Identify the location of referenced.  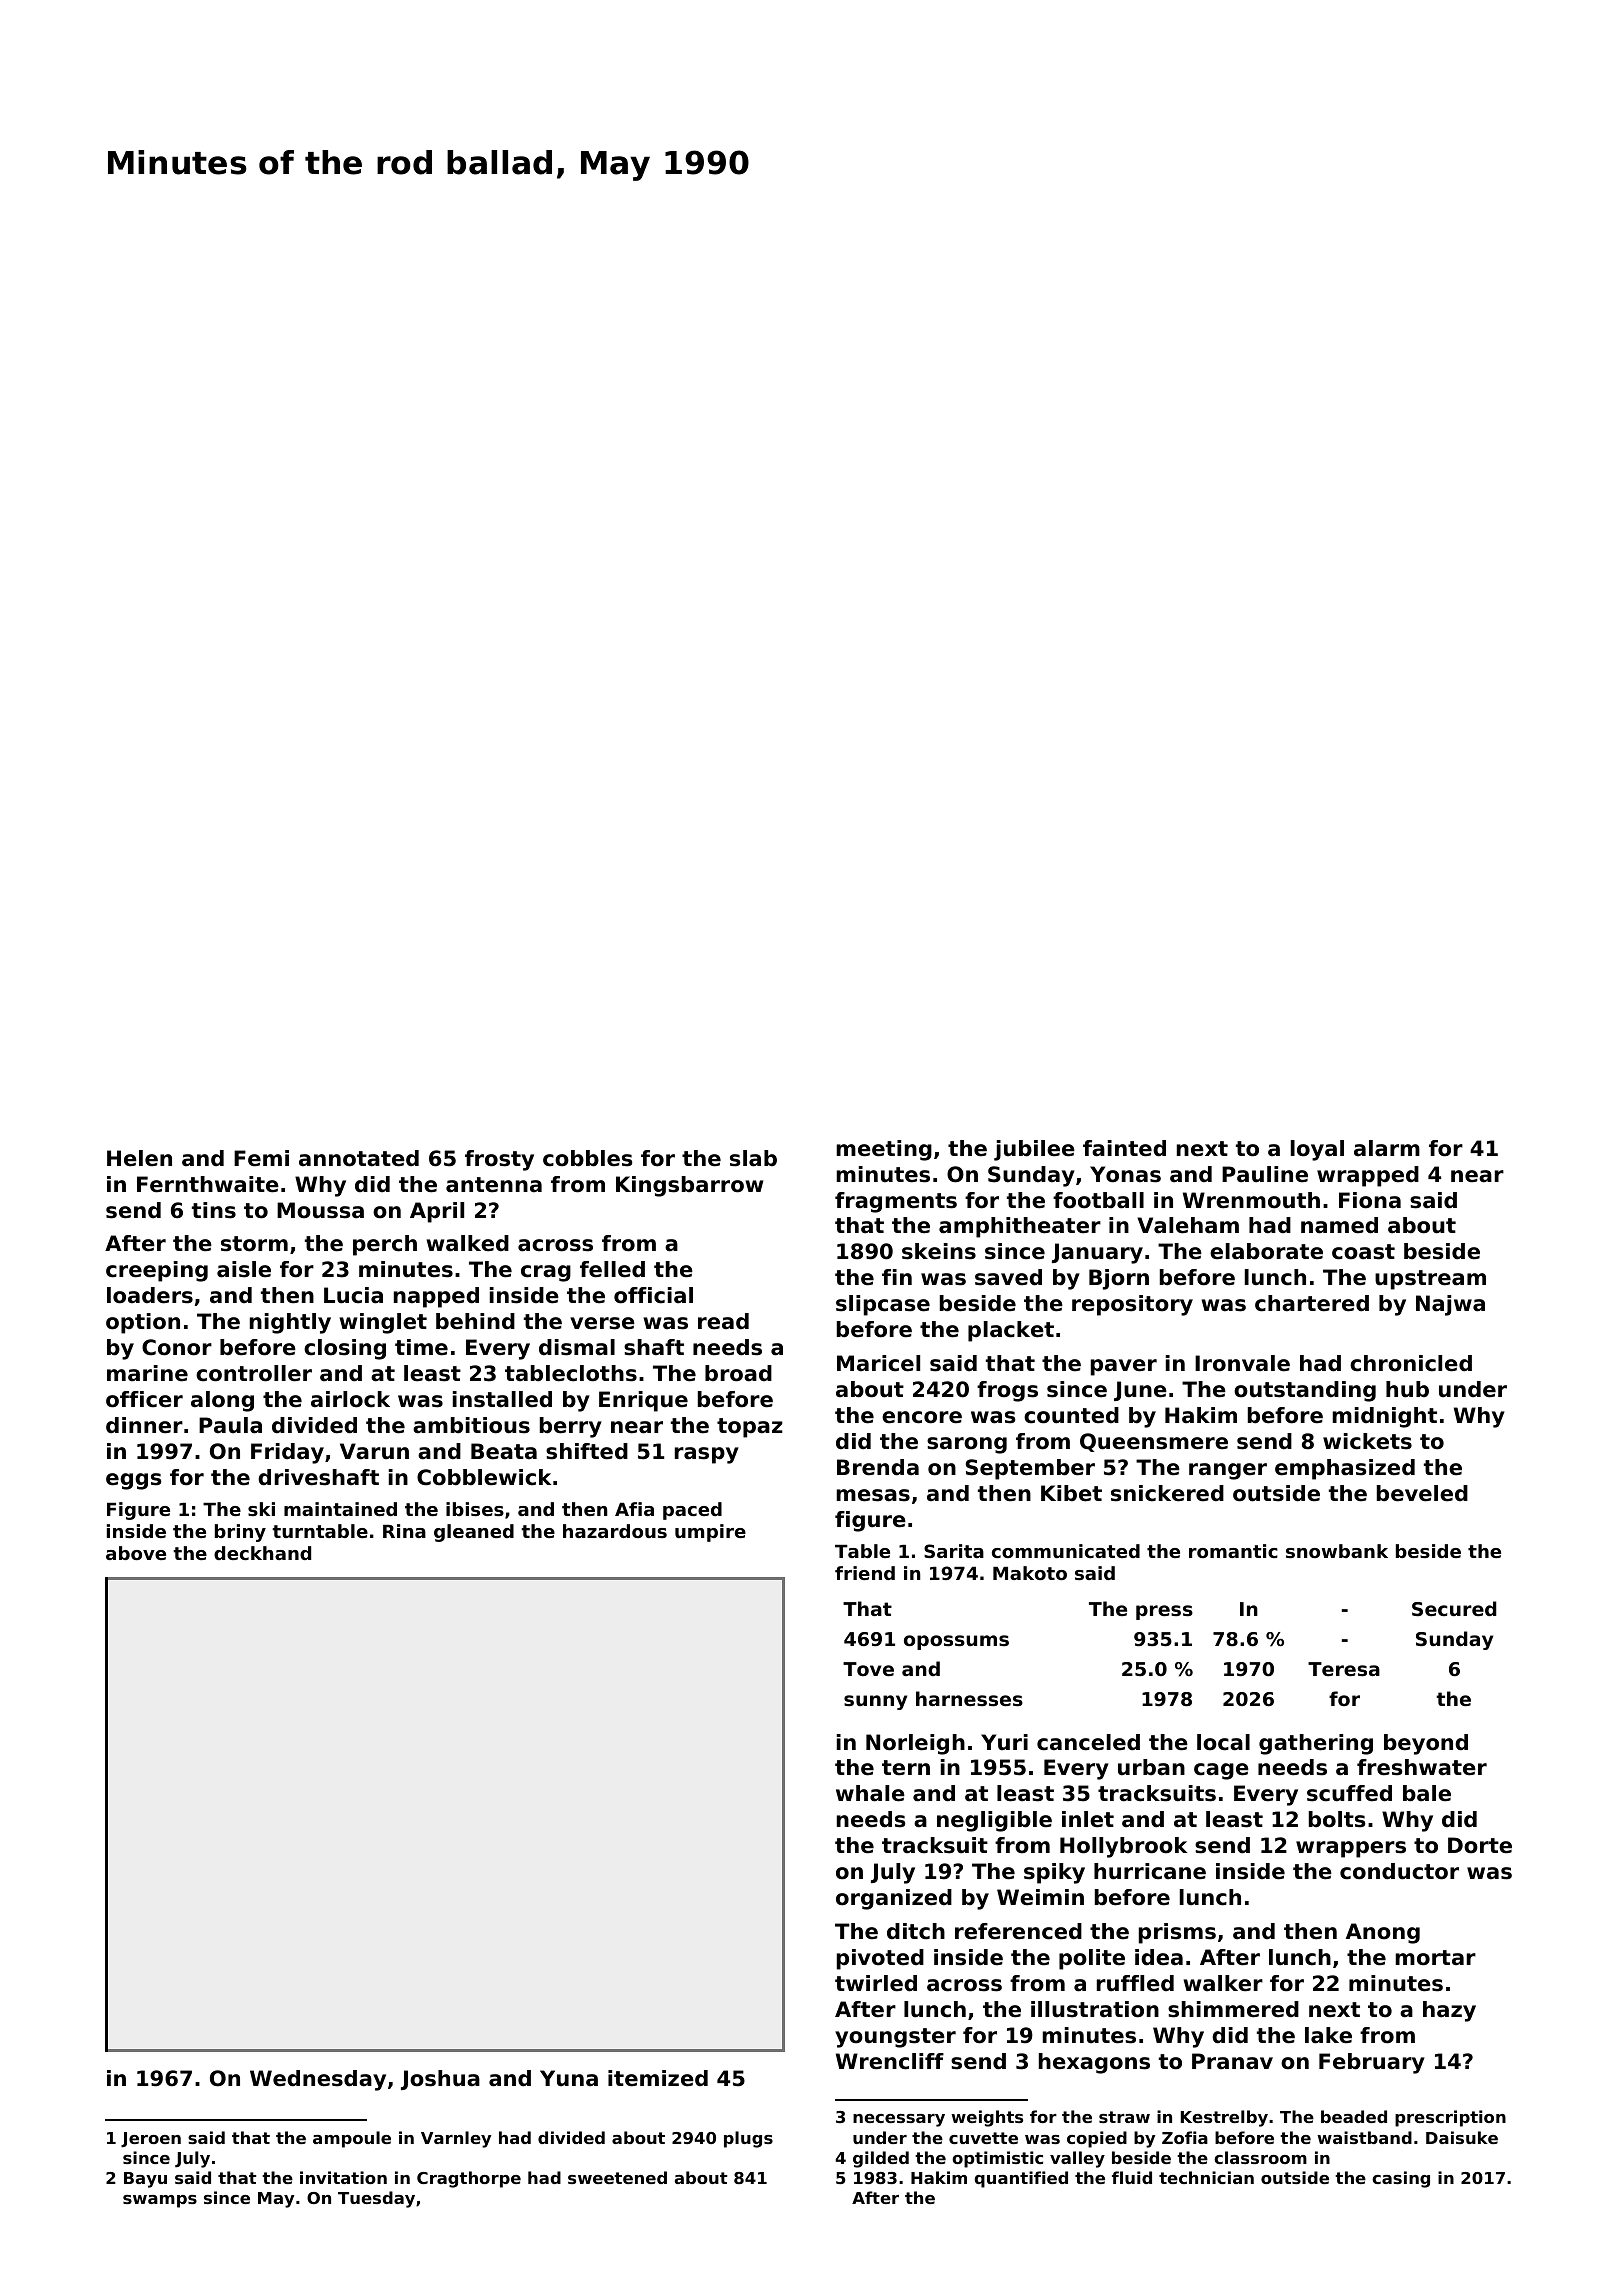
(1018, 1931).
